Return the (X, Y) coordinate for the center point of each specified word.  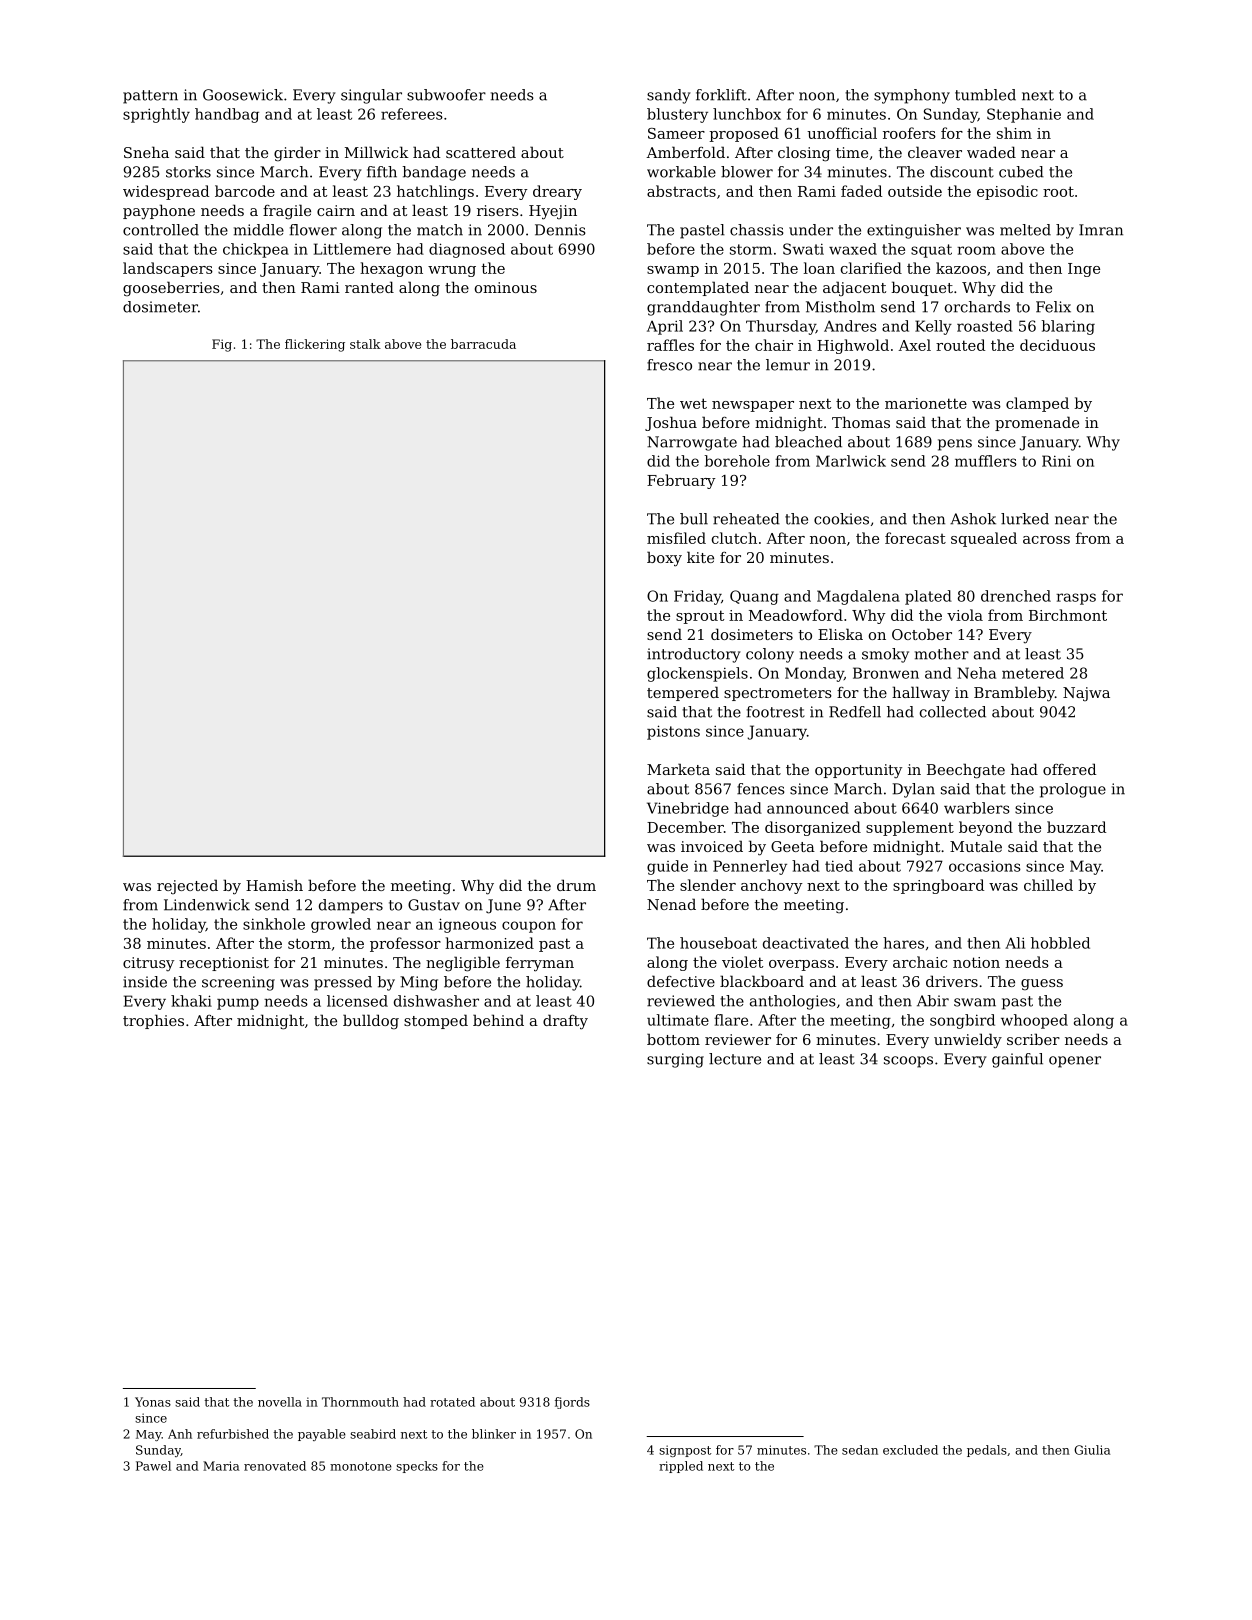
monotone (361, 1466)
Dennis (560, 230)
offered (1069, 769)
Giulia (1092, 1450)
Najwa (1086, 694)
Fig (222, 345)
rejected (187, 886)
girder (297, 153)
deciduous (1057, 345)
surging (675, 1060)
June (503, 906)
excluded (910, 1450)
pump (238, 1004)
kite (700, 557)
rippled (681, 1467)
